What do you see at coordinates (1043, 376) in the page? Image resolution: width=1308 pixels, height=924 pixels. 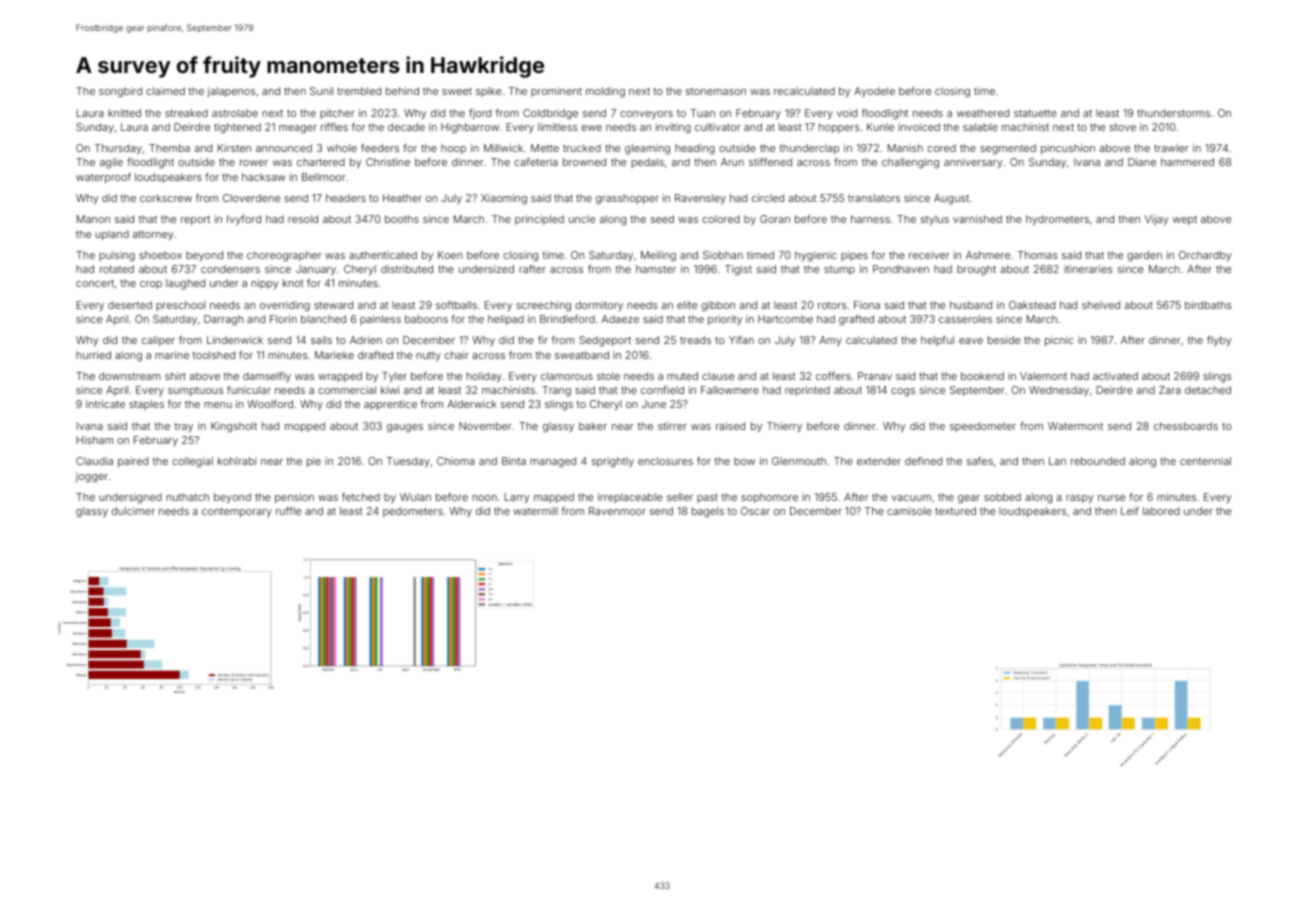 I see `Valemont` at bounding box center [1043, 376].
